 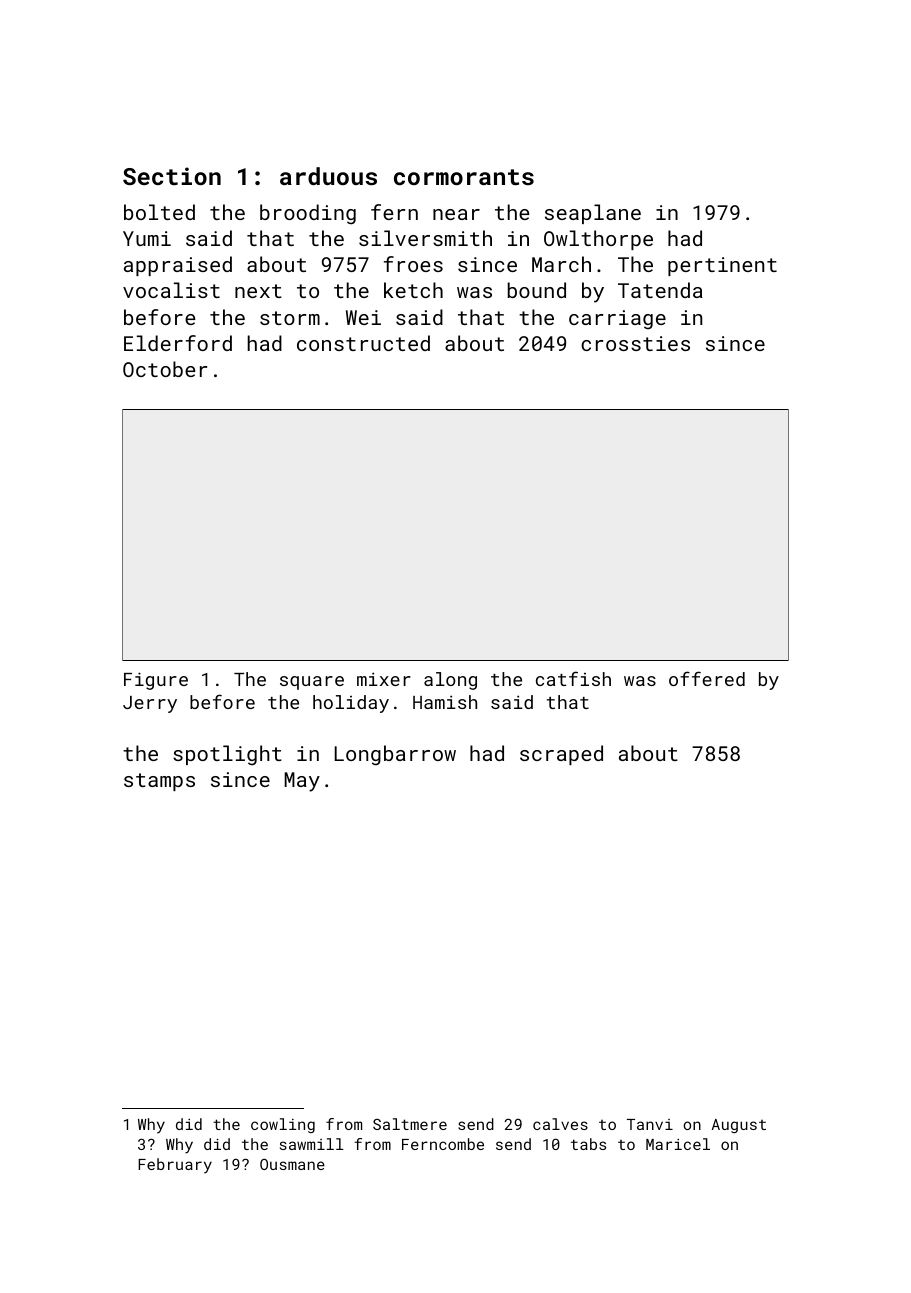 I want to click on February, so click(x=175, y=1166).
